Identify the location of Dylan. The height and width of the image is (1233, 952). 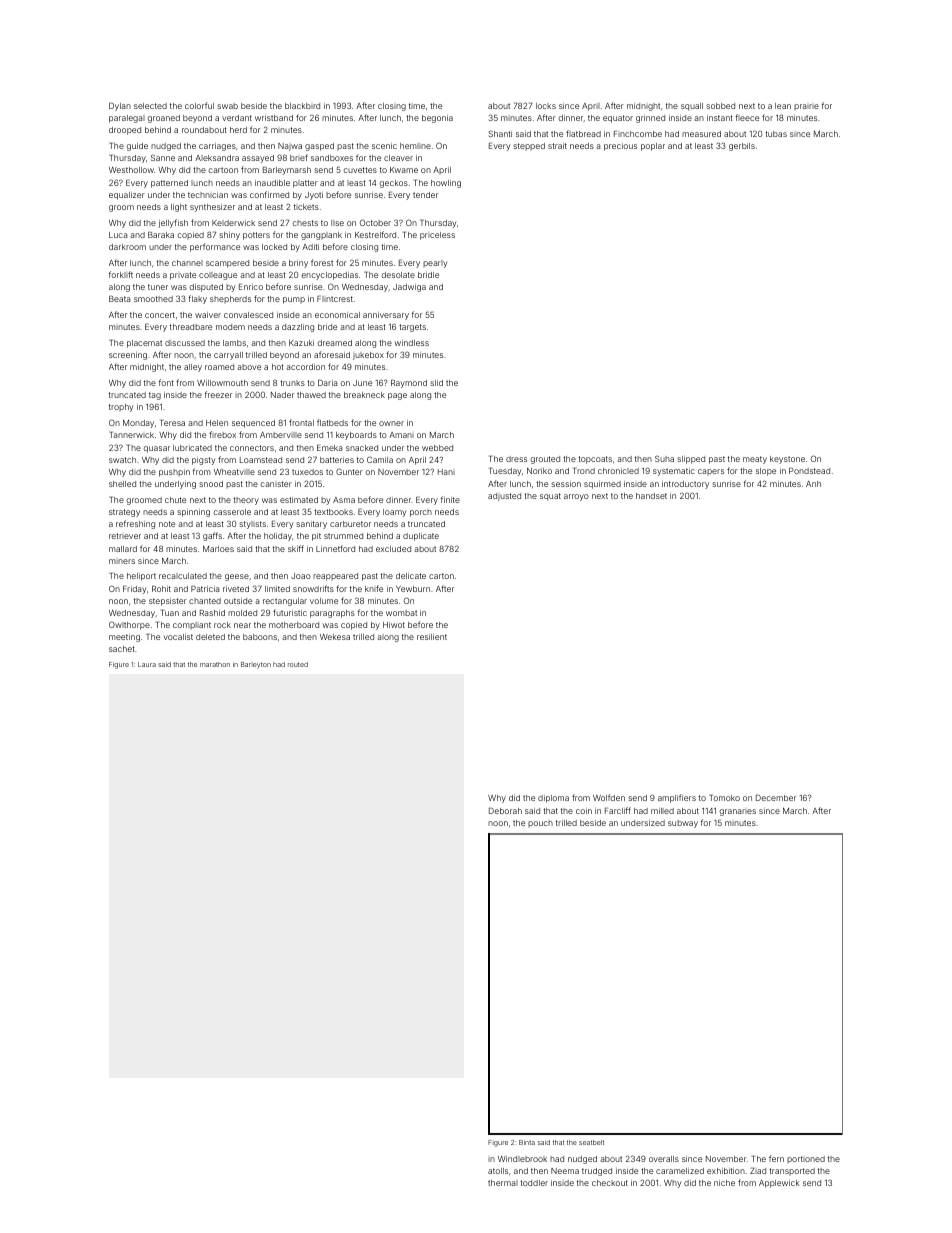
(120, 107).
